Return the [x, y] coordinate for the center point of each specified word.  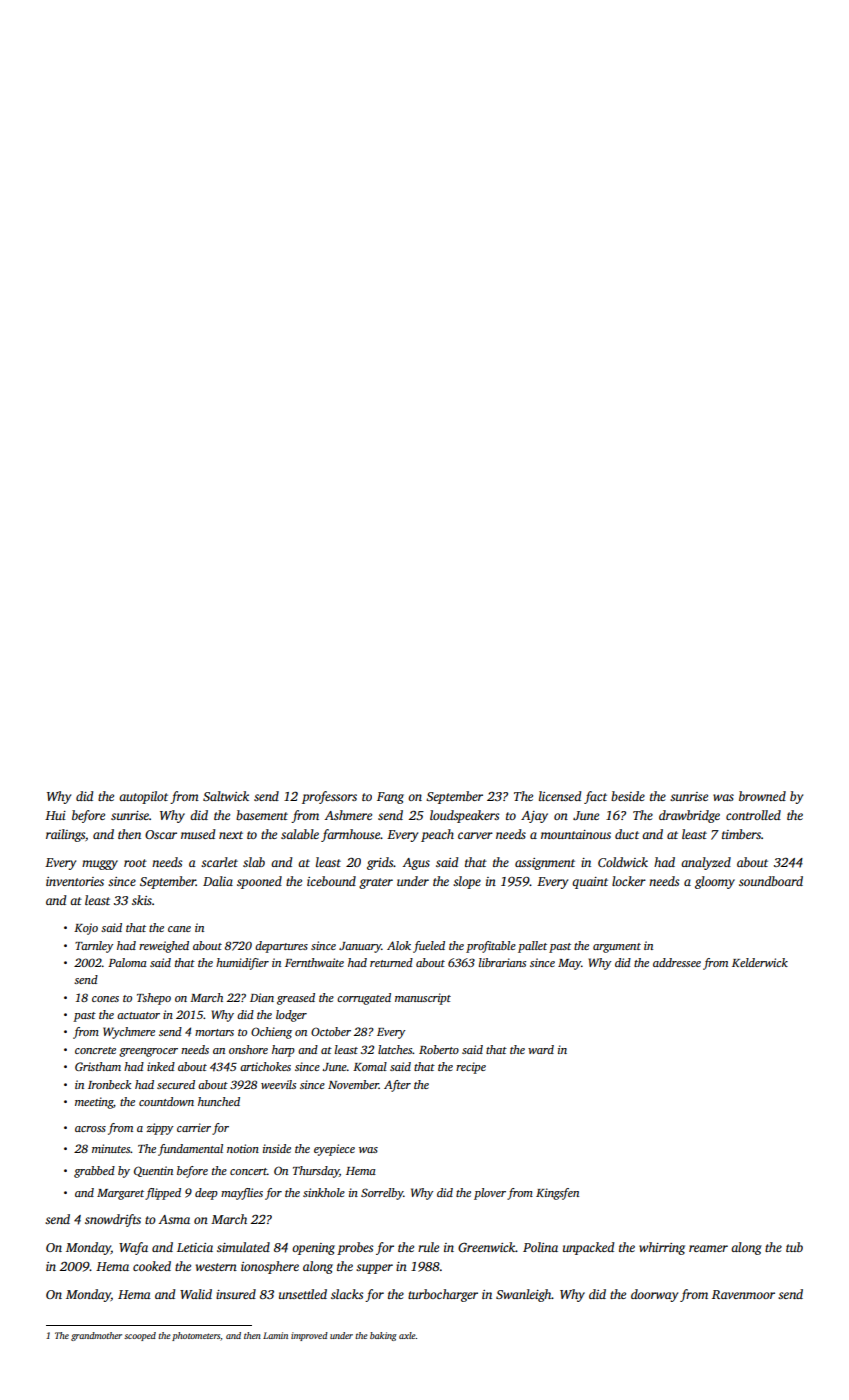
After [397, 1086]
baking [383, 1336]
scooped [140, 1336]
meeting [94, 1103]
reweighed [164, 947]
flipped [163, 1194]
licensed [560, 796]
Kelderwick [760, 962]
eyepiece [334, 1150]
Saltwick [226, 796]
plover [490, 1194]
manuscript [423, 999]
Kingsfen [557, 1194]
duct [627, 834]
